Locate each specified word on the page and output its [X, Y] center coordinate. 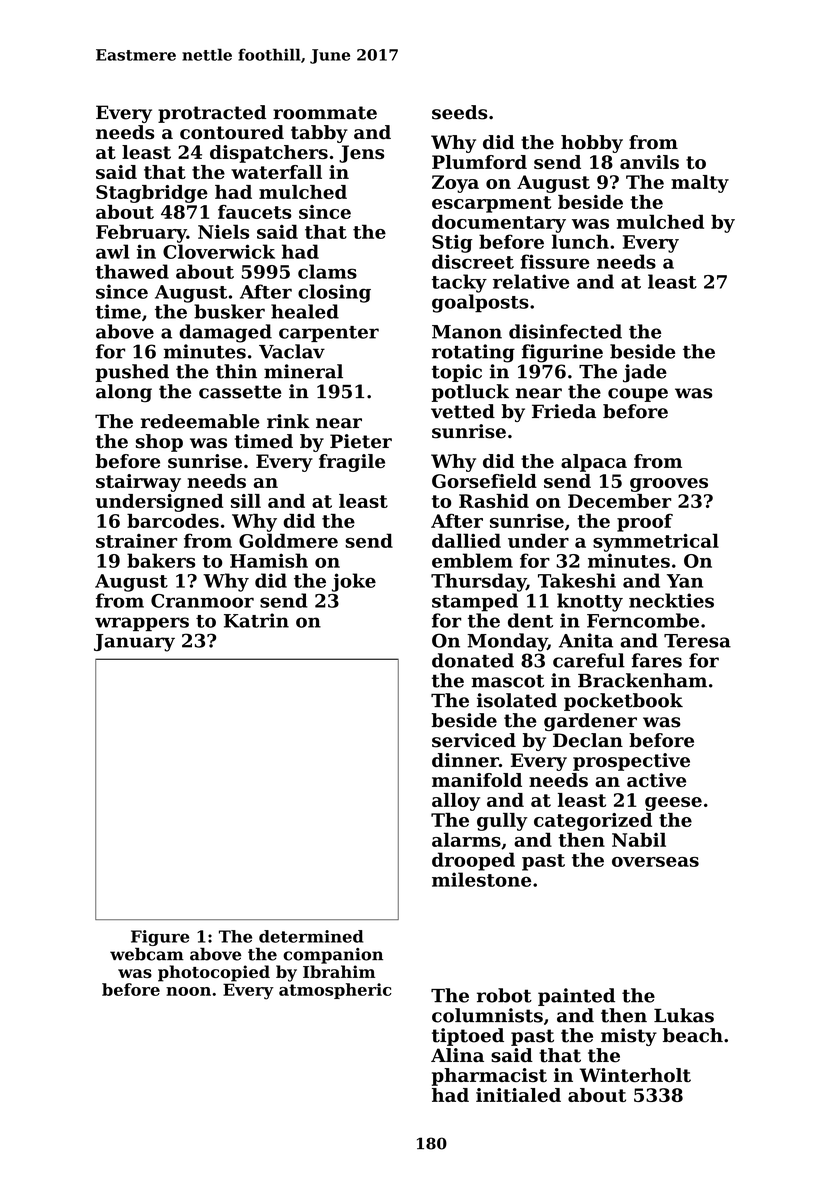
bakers [161, 560]
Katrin [256, 620]
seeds [459, 112]
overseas [655, 862]
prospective [631, 762]
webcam [147, 954]
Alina [457, 1055]
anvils [649, 162]
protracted [212, 114]
